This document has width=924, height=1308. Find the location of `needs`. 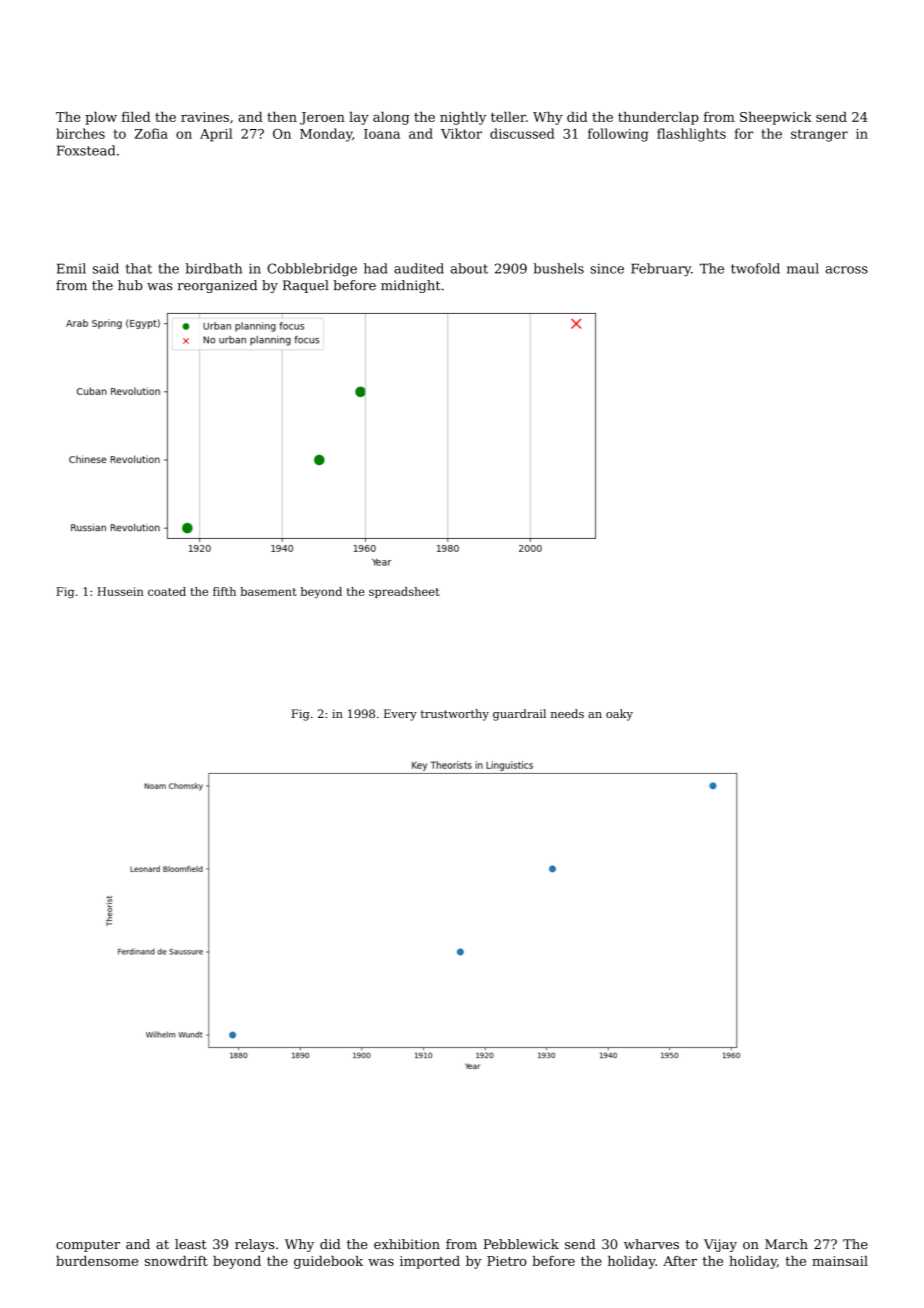

needs is located at coordinates (567, 713).
